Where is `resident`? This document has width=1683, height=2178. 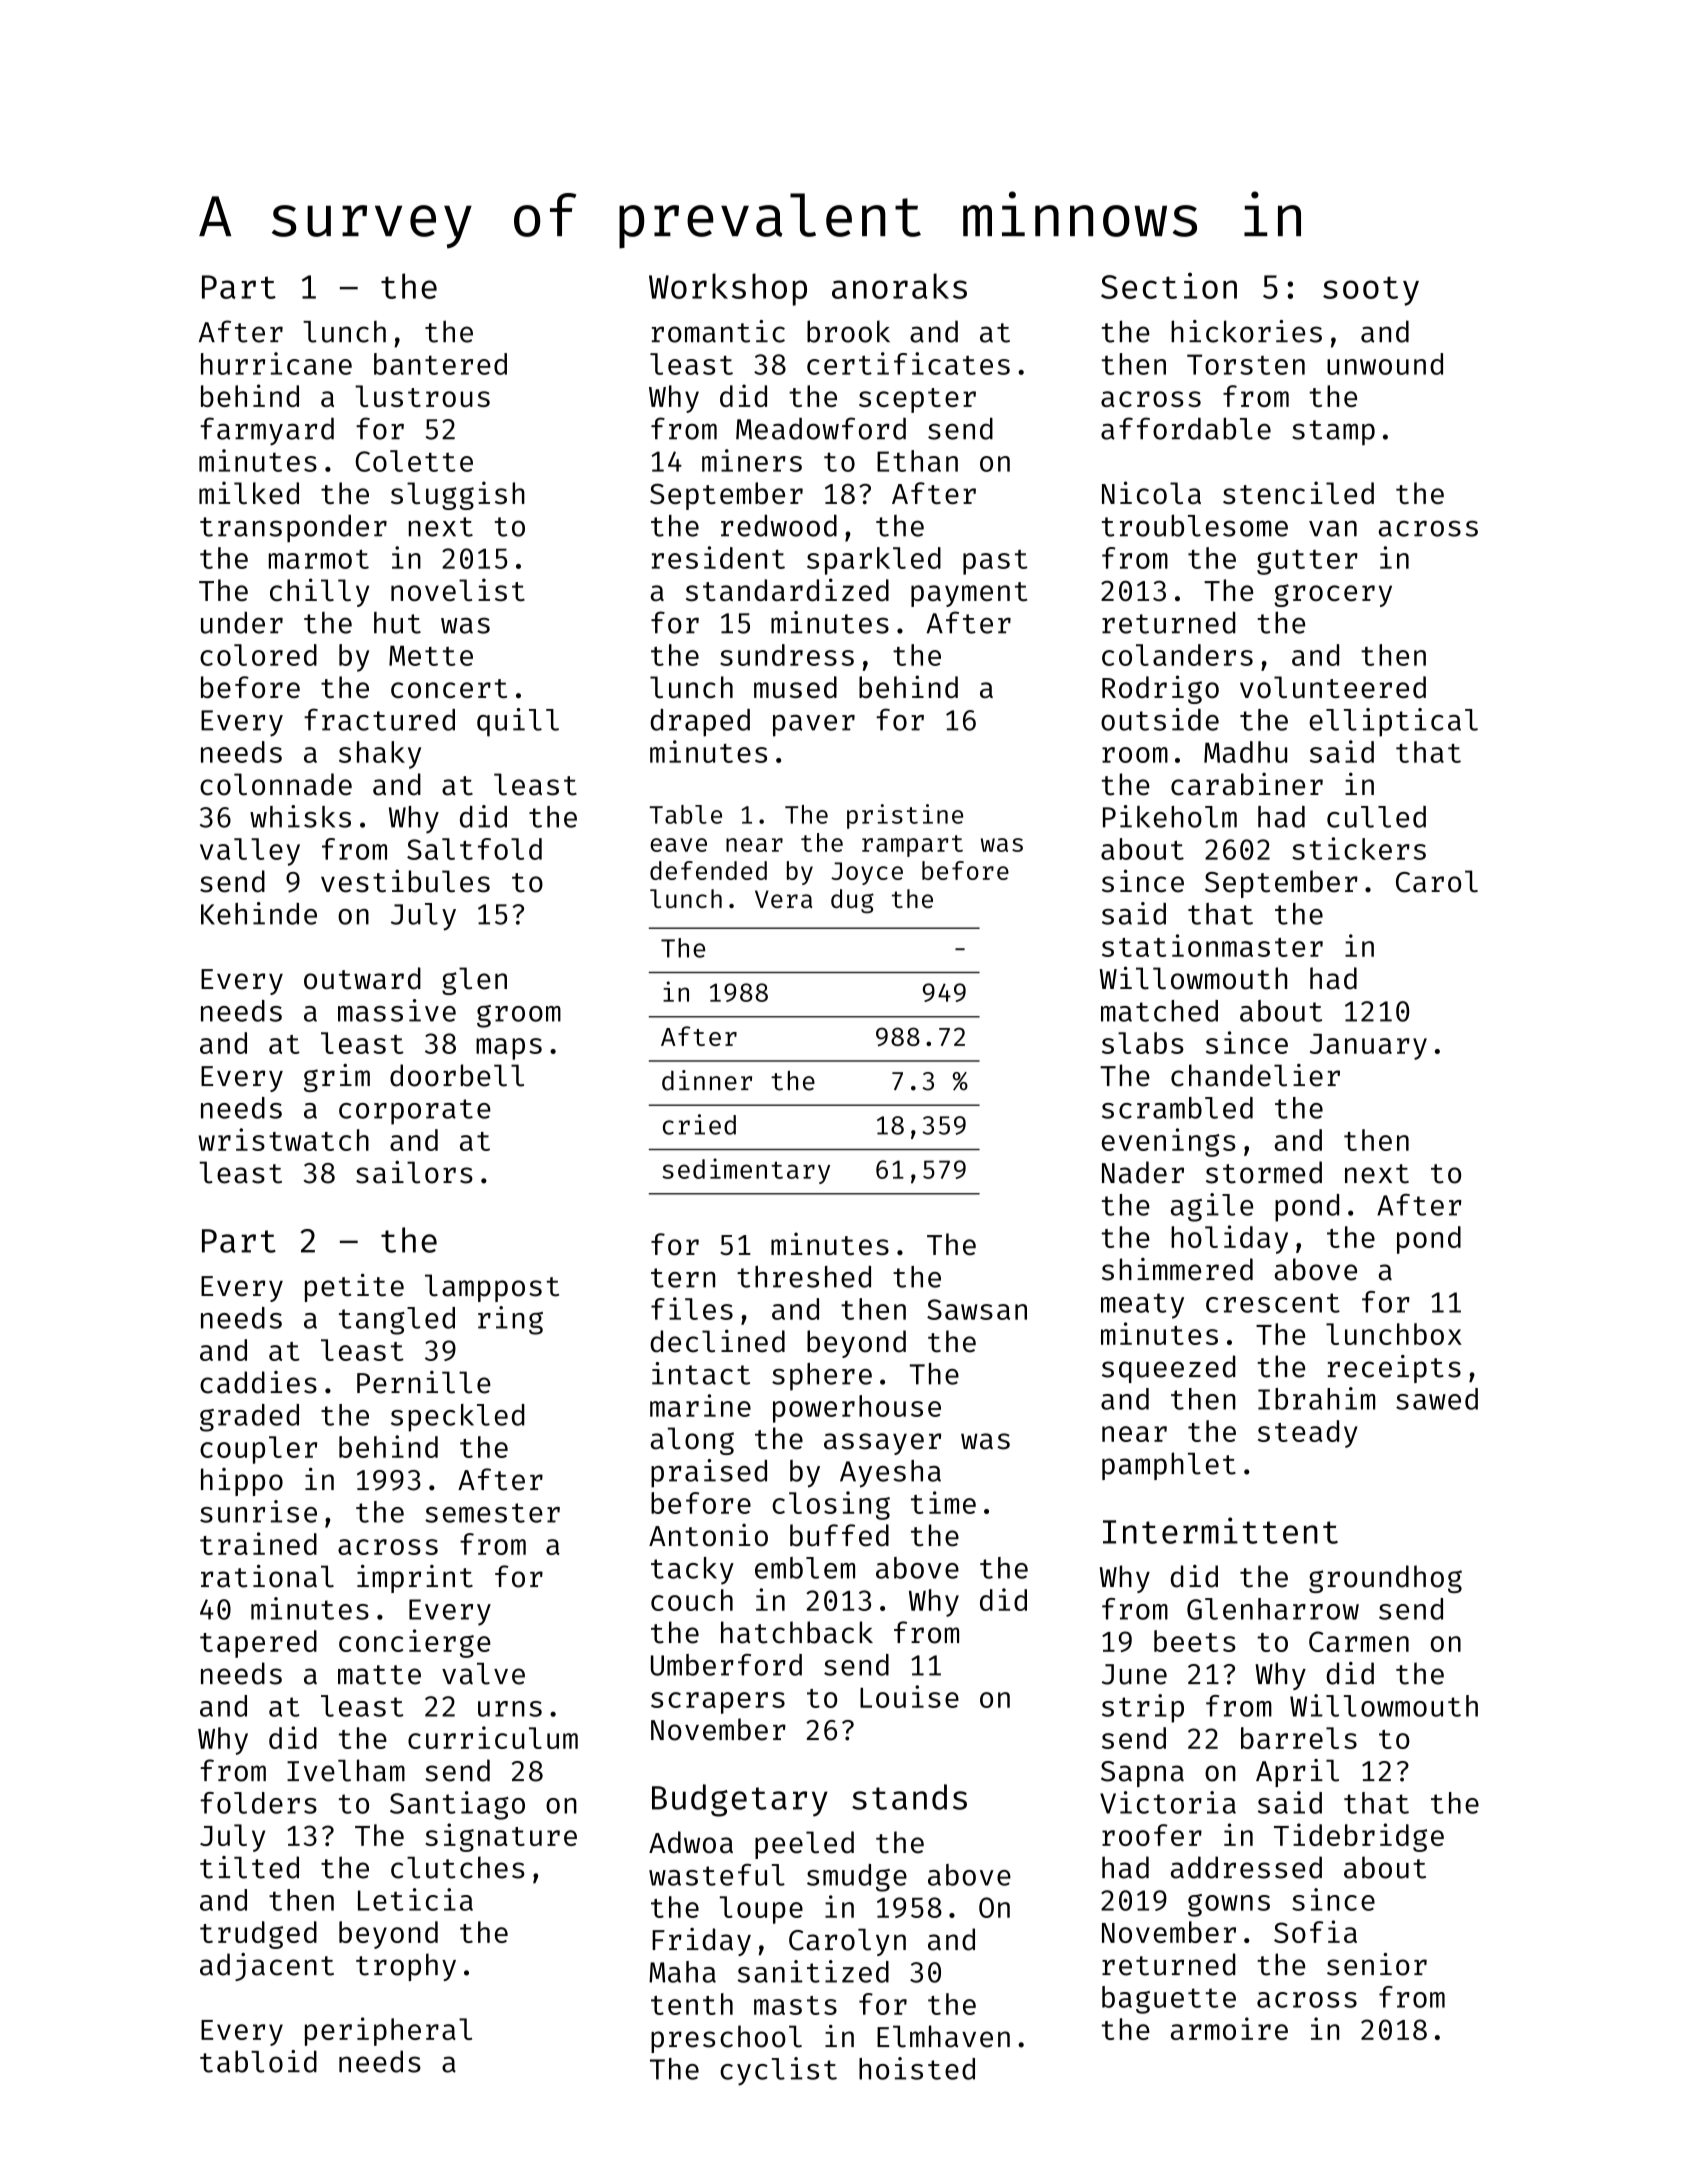
resident is located at coordinates (718, 557).
